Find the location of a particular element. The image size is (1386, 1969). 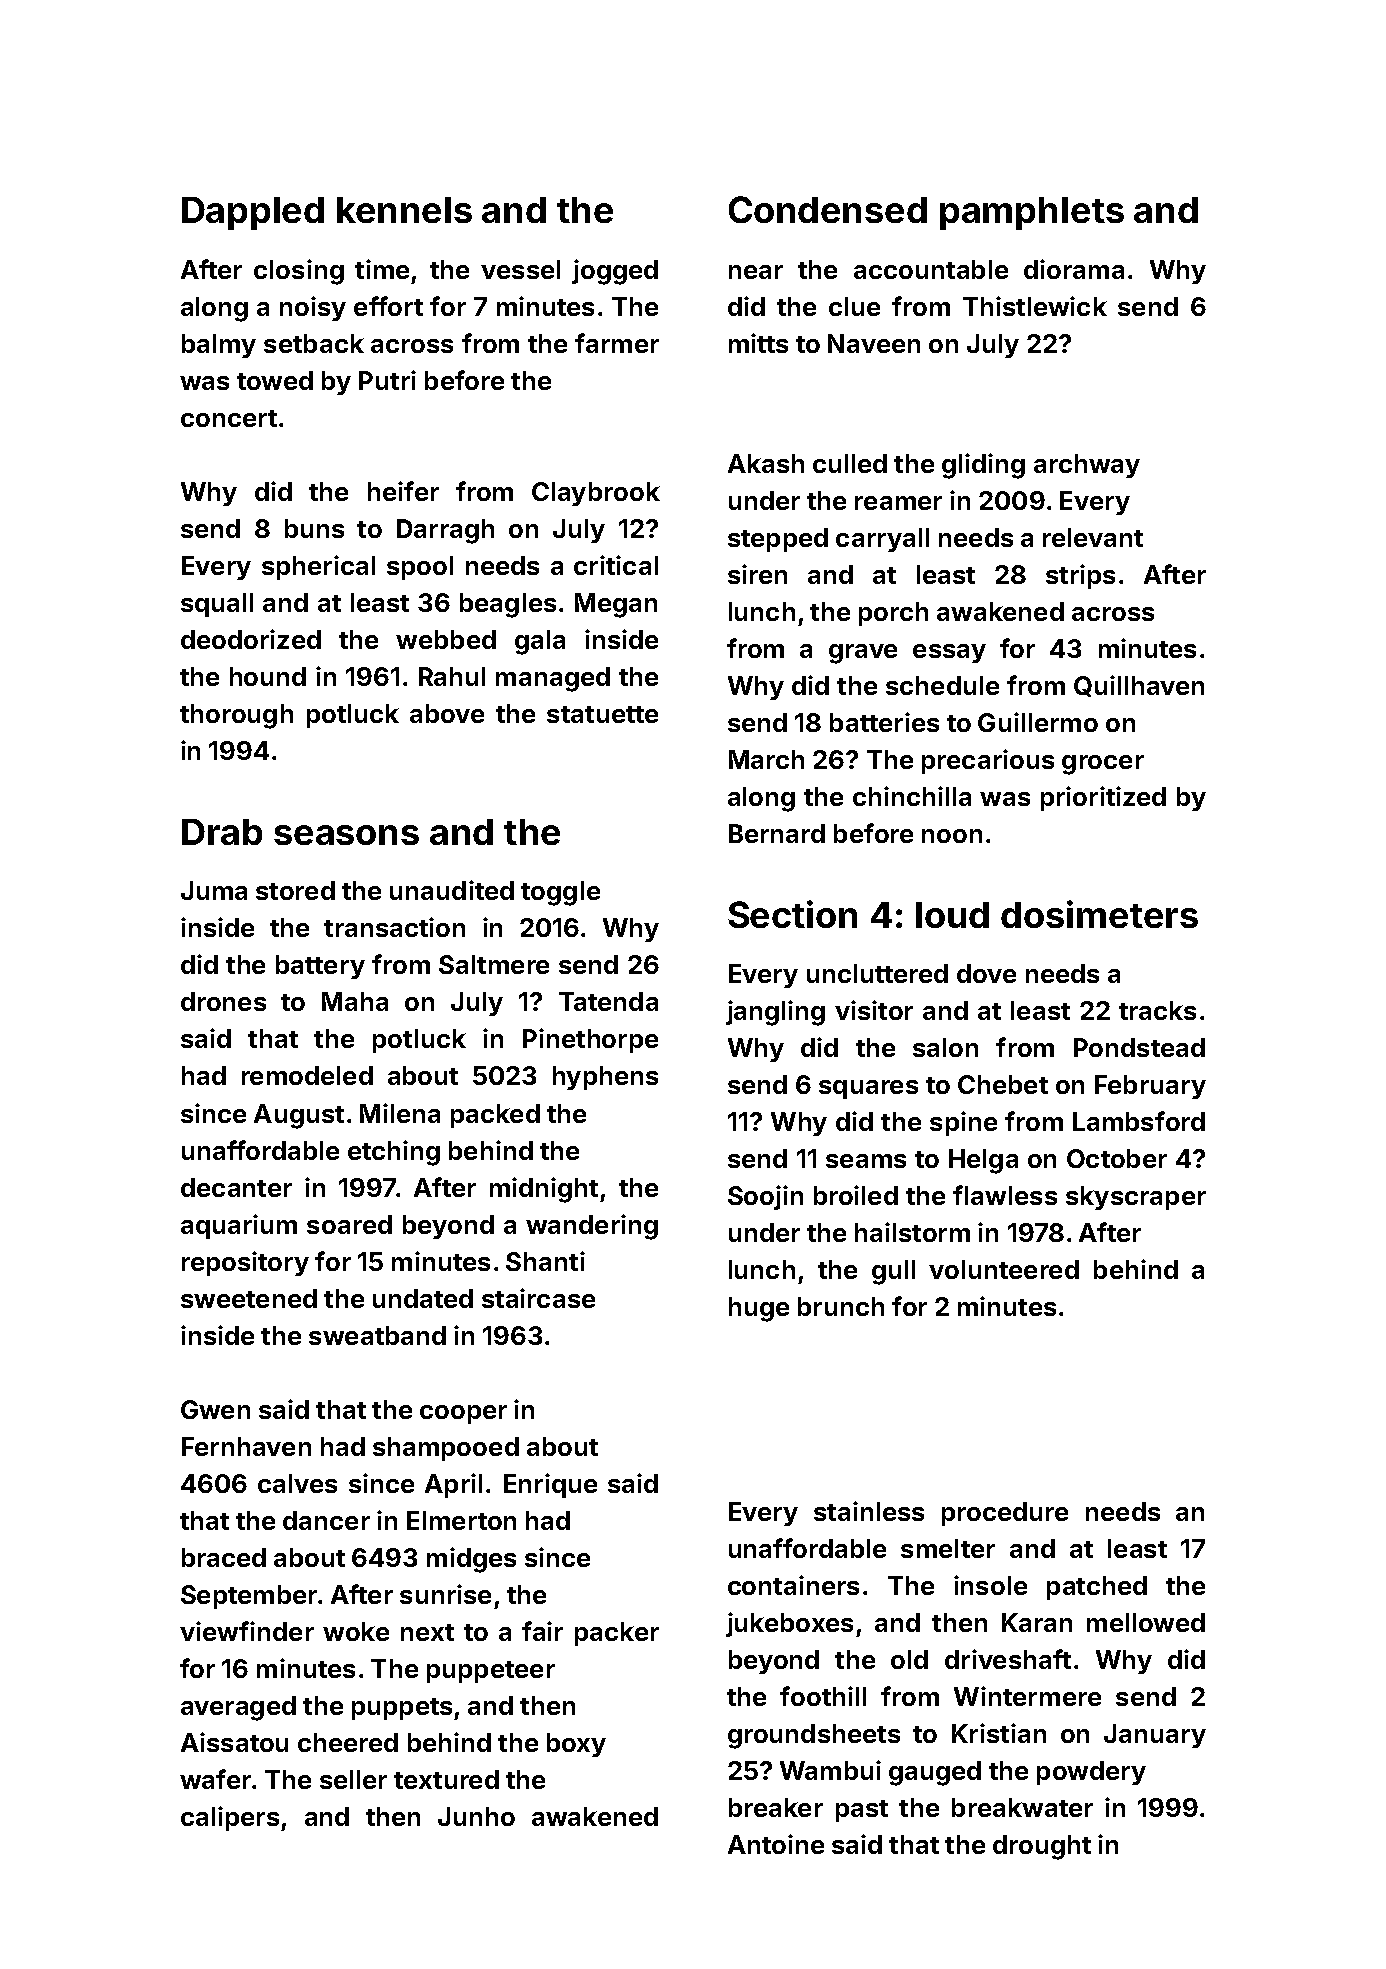

relevant is located at coordinates (1093, 537).
